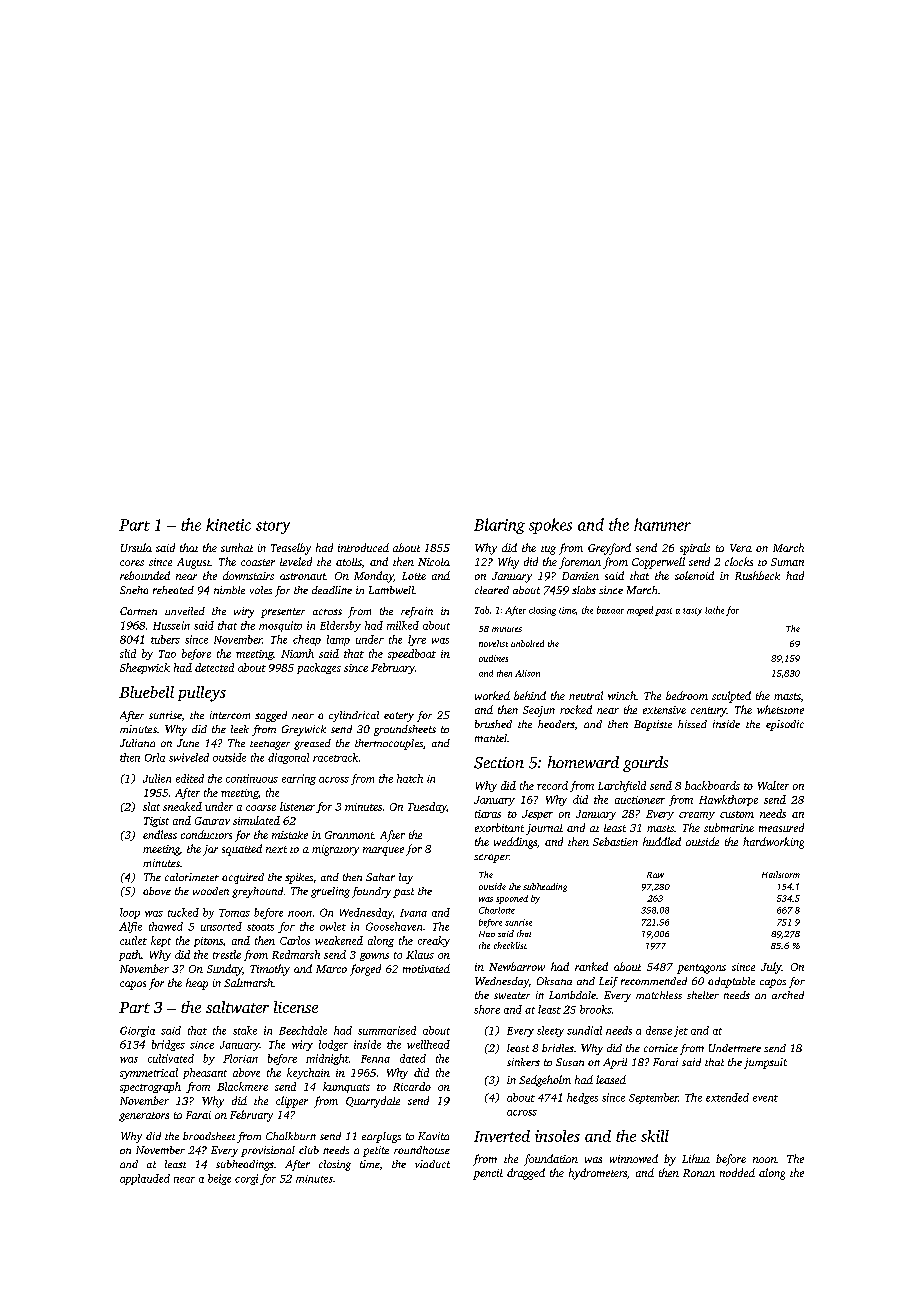  Describe the element at coordinates (499, 526) in the document. I see `Blaring` at that location.
